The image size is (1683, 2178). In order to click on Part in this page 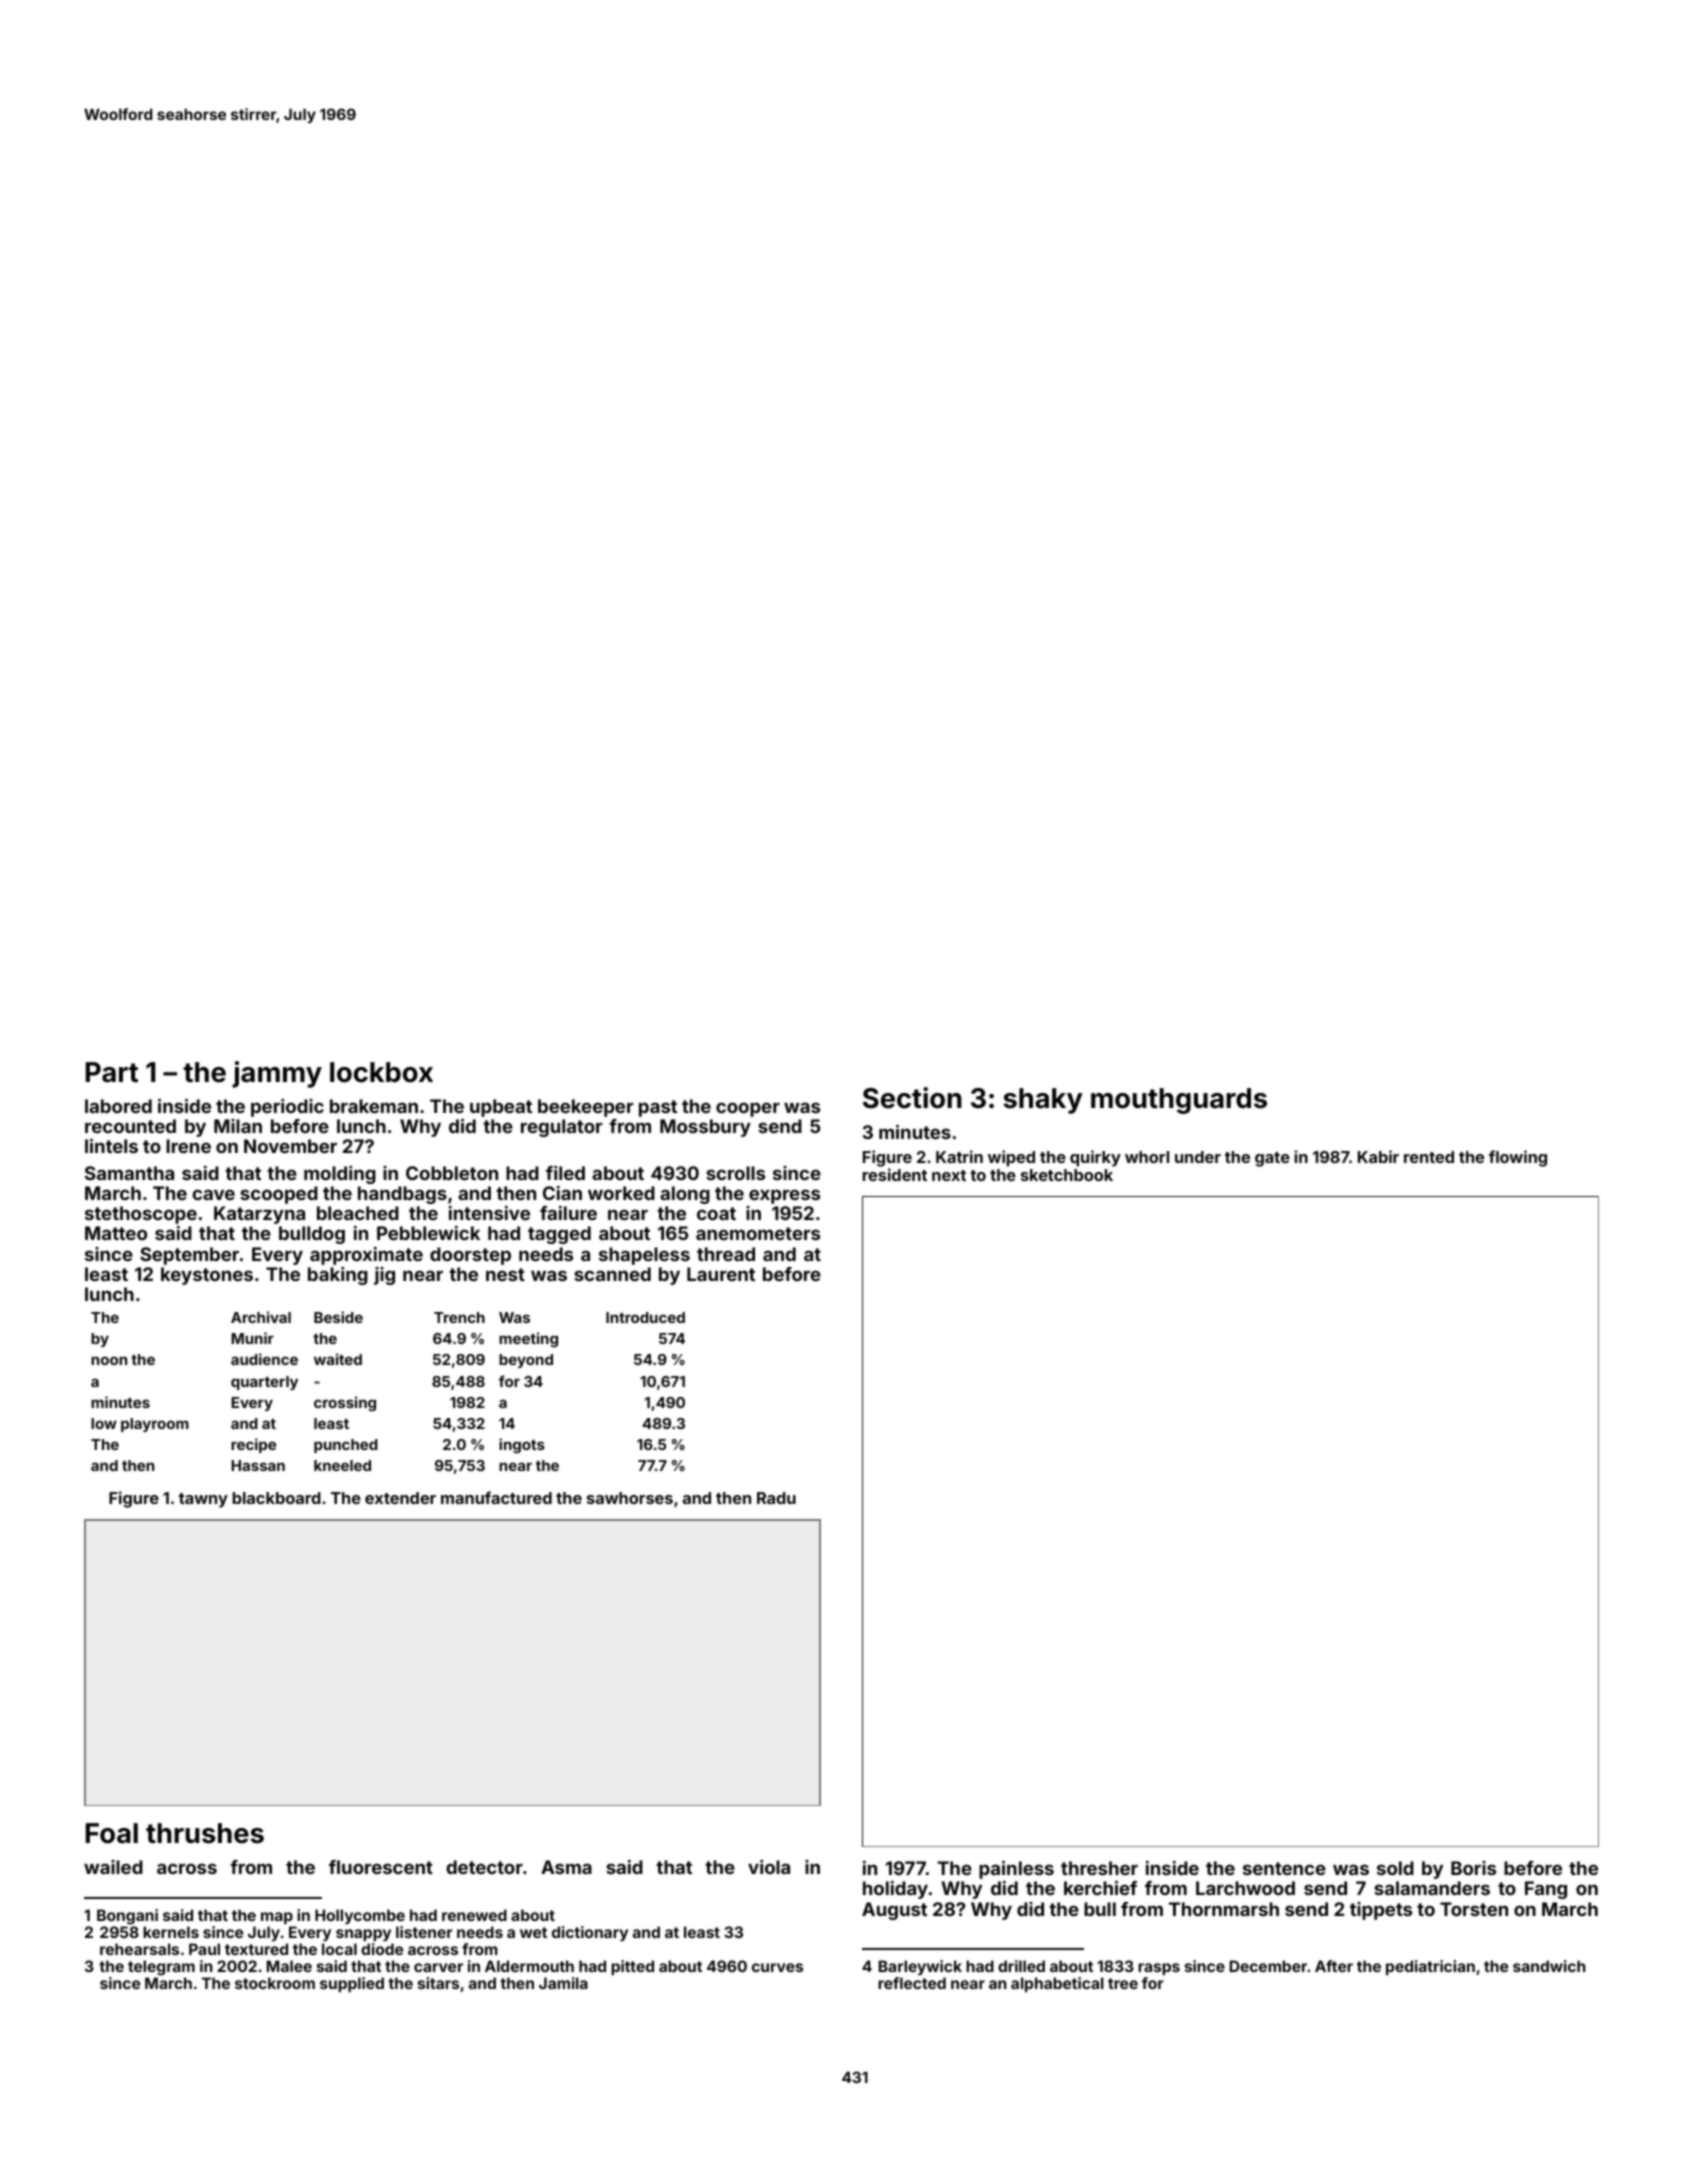, I will do `click(112, 1072)`.
